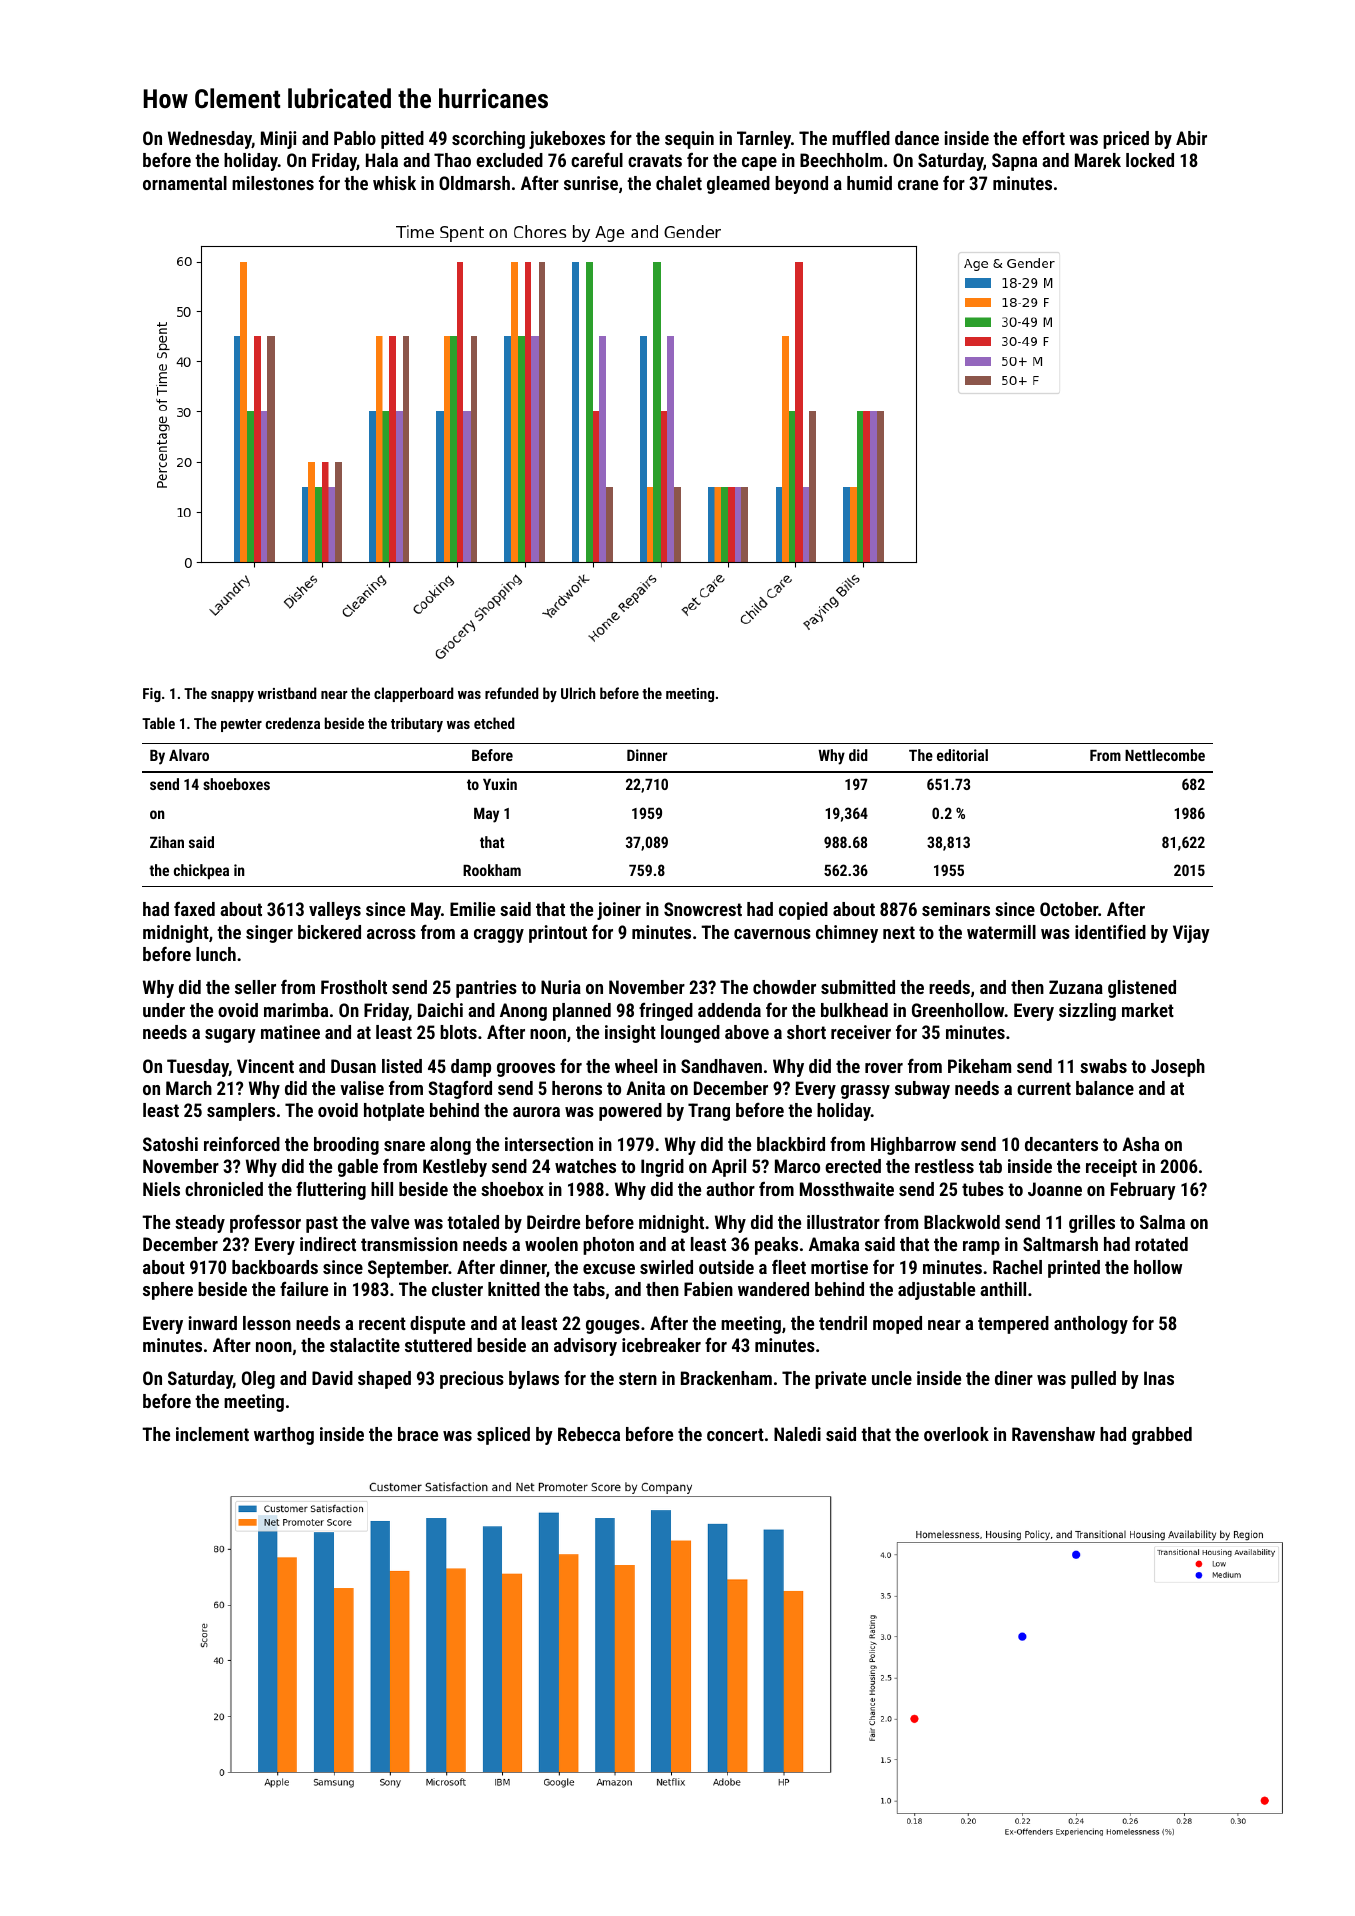 This screenshot has height=1916, width=1355. What do you see at coordinates (185, 183) in the screenshot?
I see `ornamental` at bounding box center [185, 183].
